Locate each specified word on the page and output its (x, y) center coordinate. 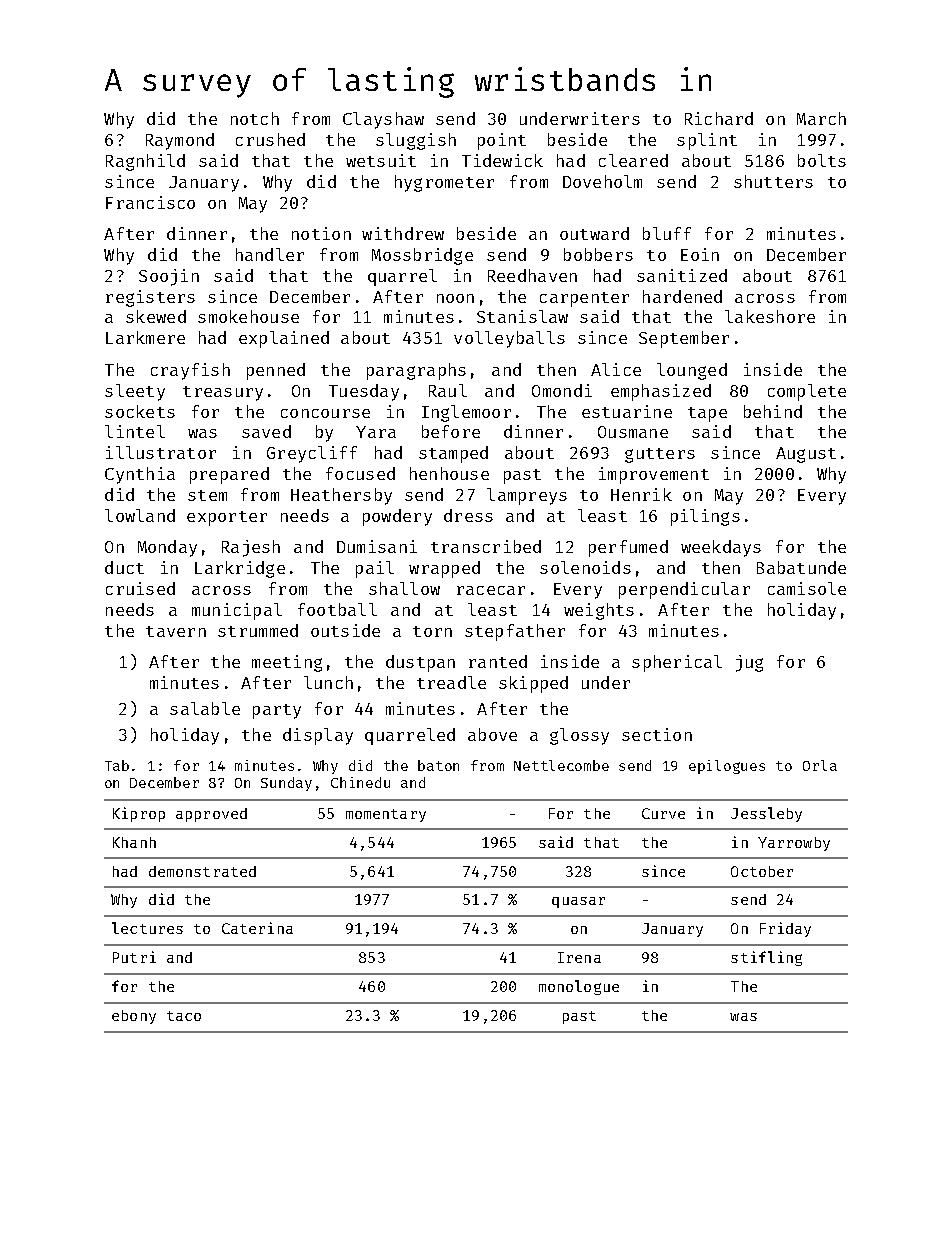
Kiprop (139, 814)
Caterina (257, 928)
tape (707, 414)
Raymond (180, 141)
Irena (579, 957)
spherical (677, 663)
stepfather (515, 632)
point (502, 141)
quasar (578, 902)
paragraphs (416, 371)
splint (707, 141)
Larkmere (145, 337)
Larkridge (240, 569)
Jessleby (766, 814)
